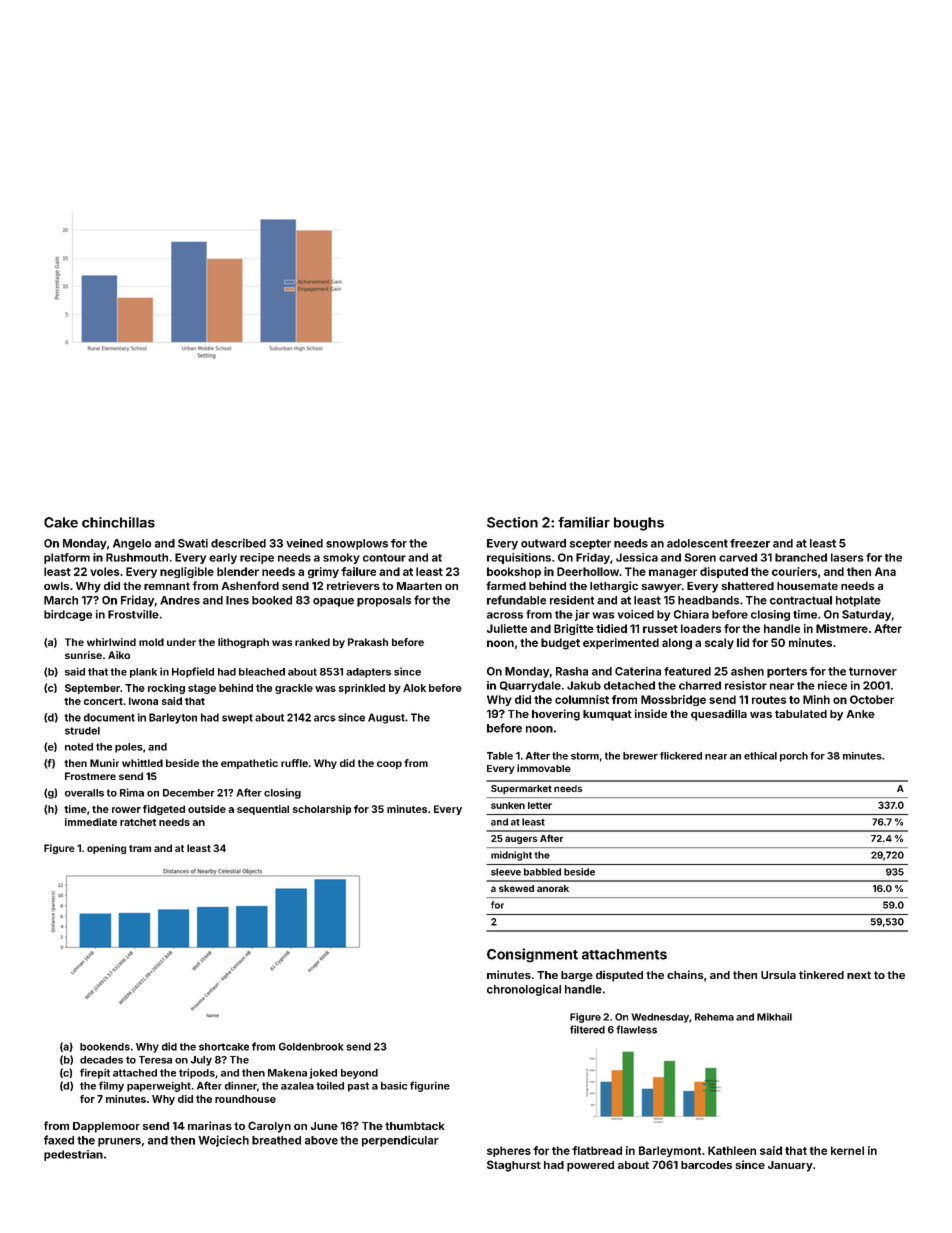 This document has height=1233, width=952. Describe the element at coordinates (430, 1086) in the document. I see `figurine` at that location.
